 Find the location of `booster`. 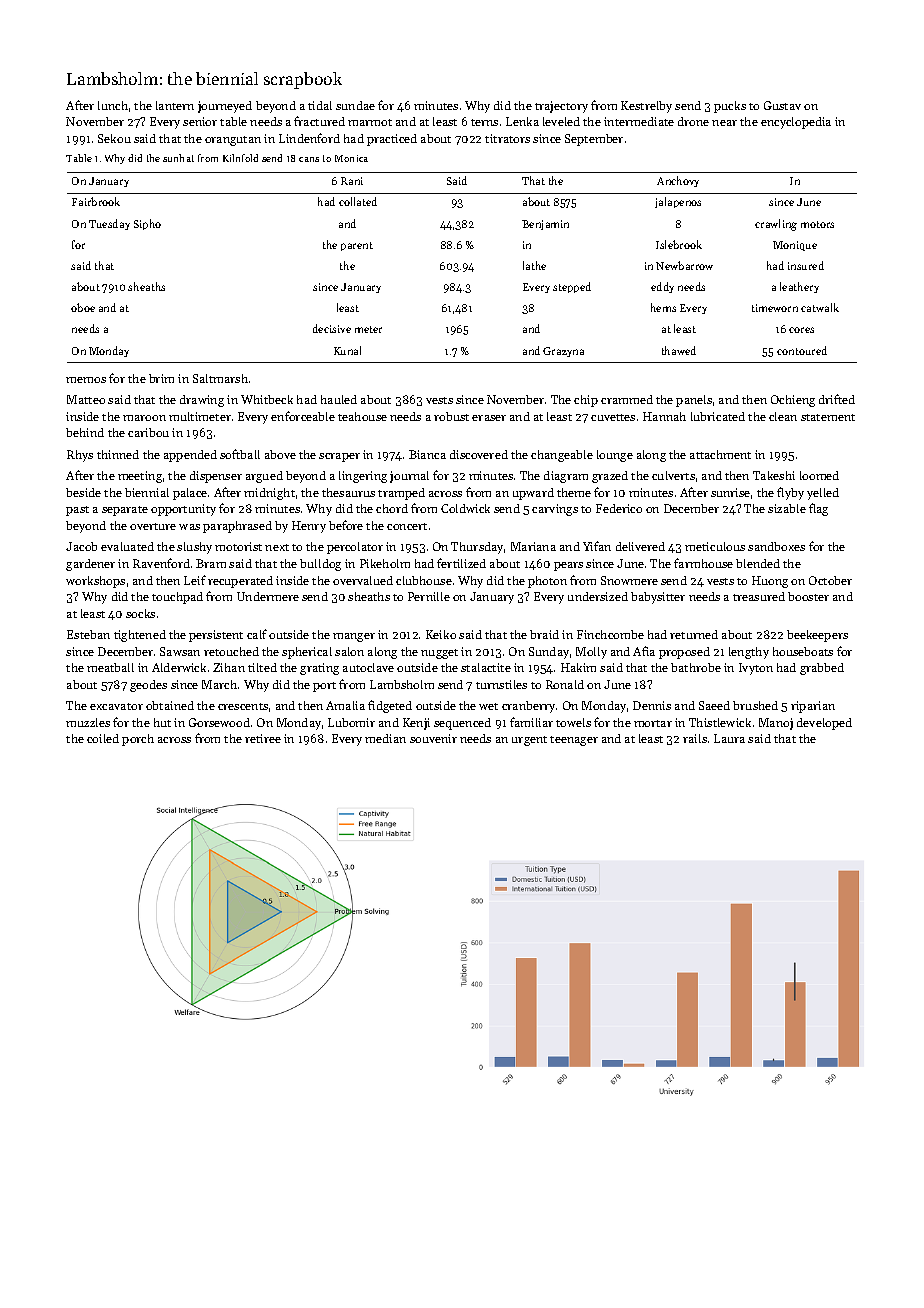

booster is located at coordinates (808, 596).
